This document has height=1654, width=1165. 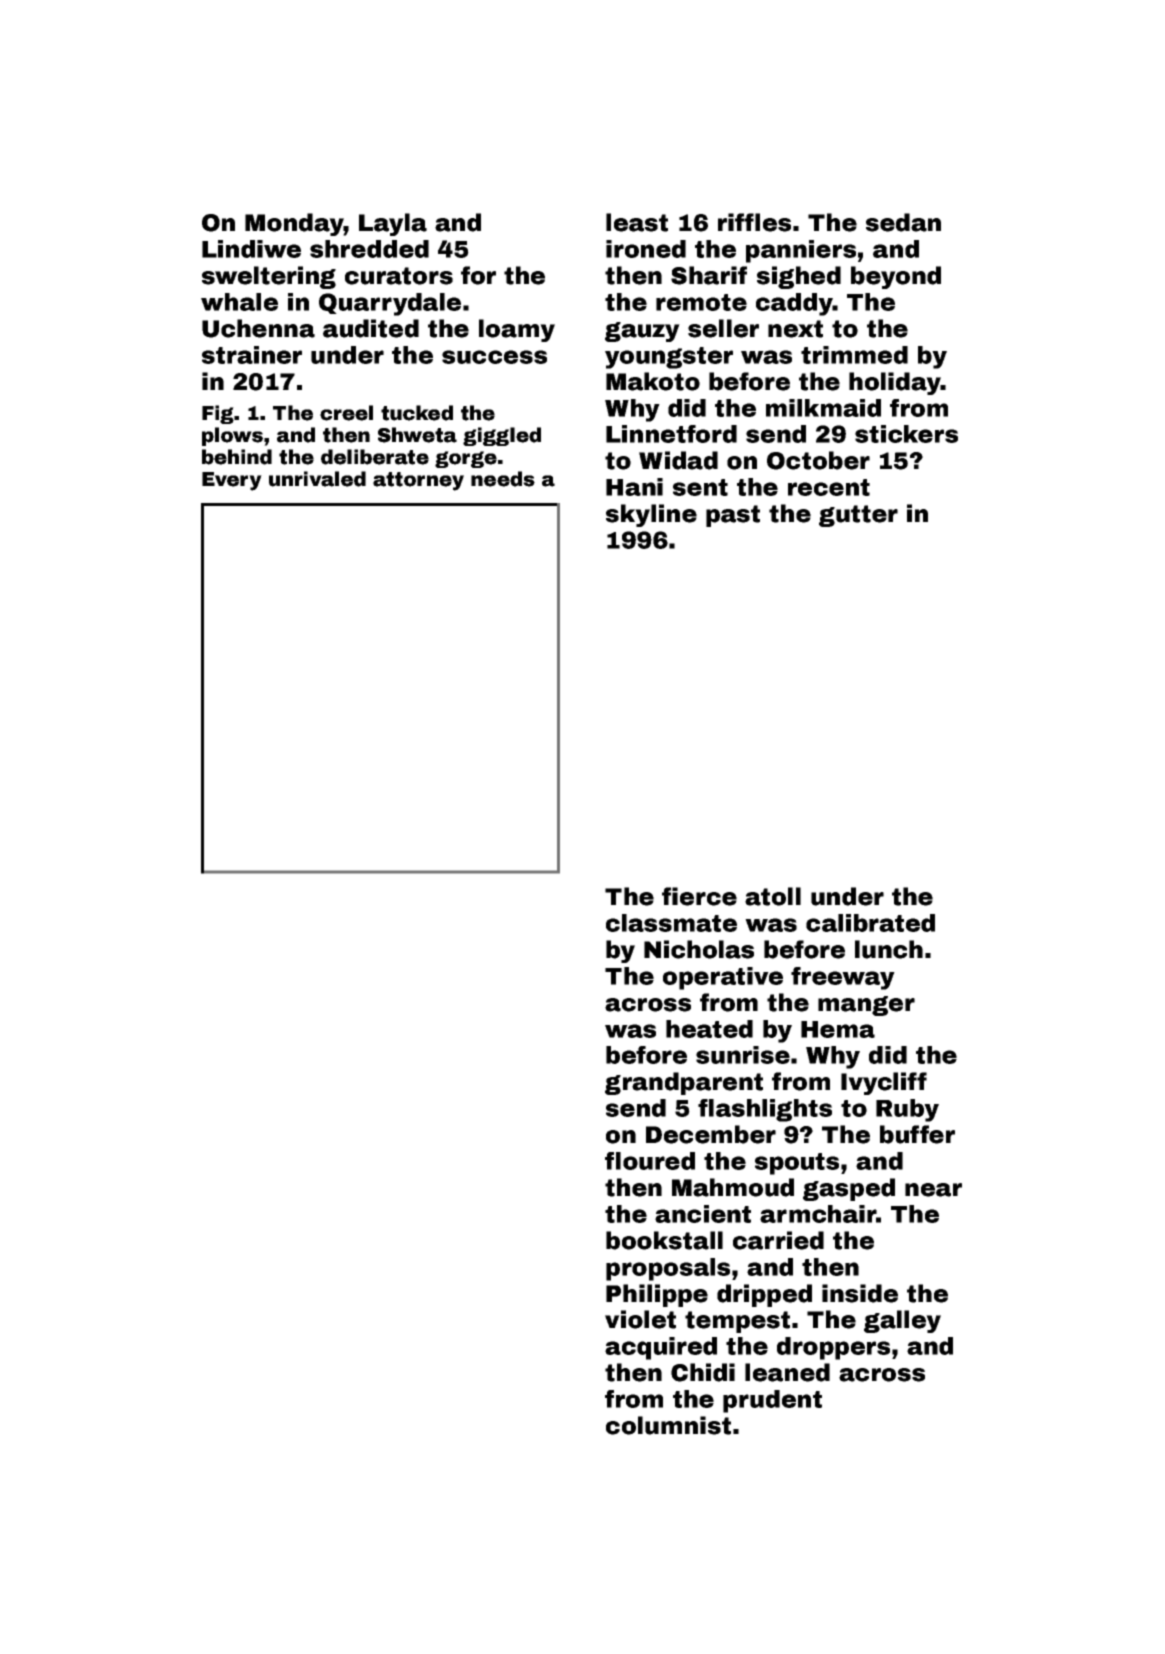 What do you see at coordinates (671, 923) in the document?
I see `classmate` at bounding box center [671, 923].
